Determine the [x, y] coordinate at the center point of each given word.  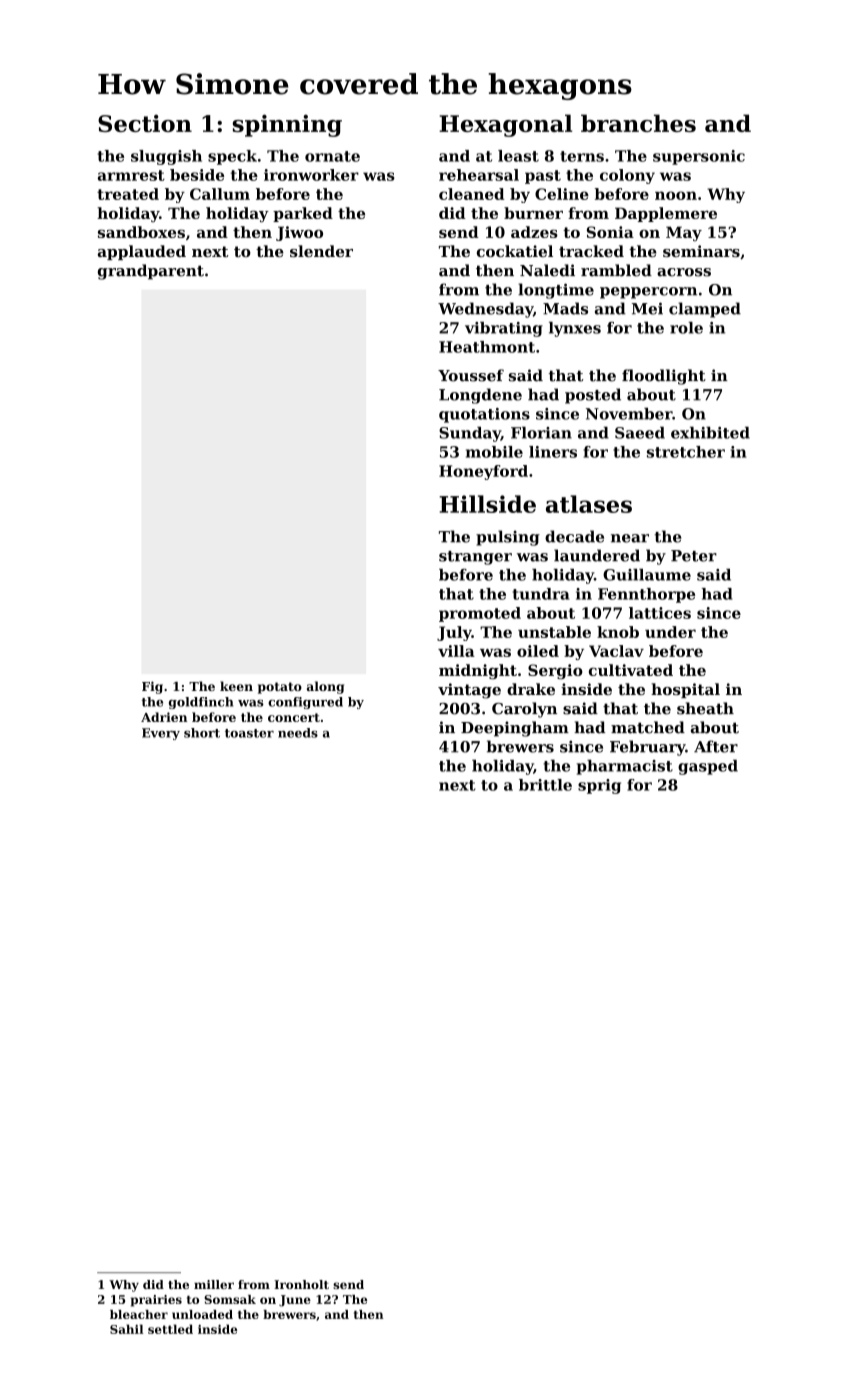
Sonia [610, 232]
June [295, 1301]
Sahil [126, 1329]
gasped [708, 767]
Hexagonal [505, 125]
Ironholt [301, 1284]
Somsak [230, 1299]
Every [161, 734]
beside [197, 175]
